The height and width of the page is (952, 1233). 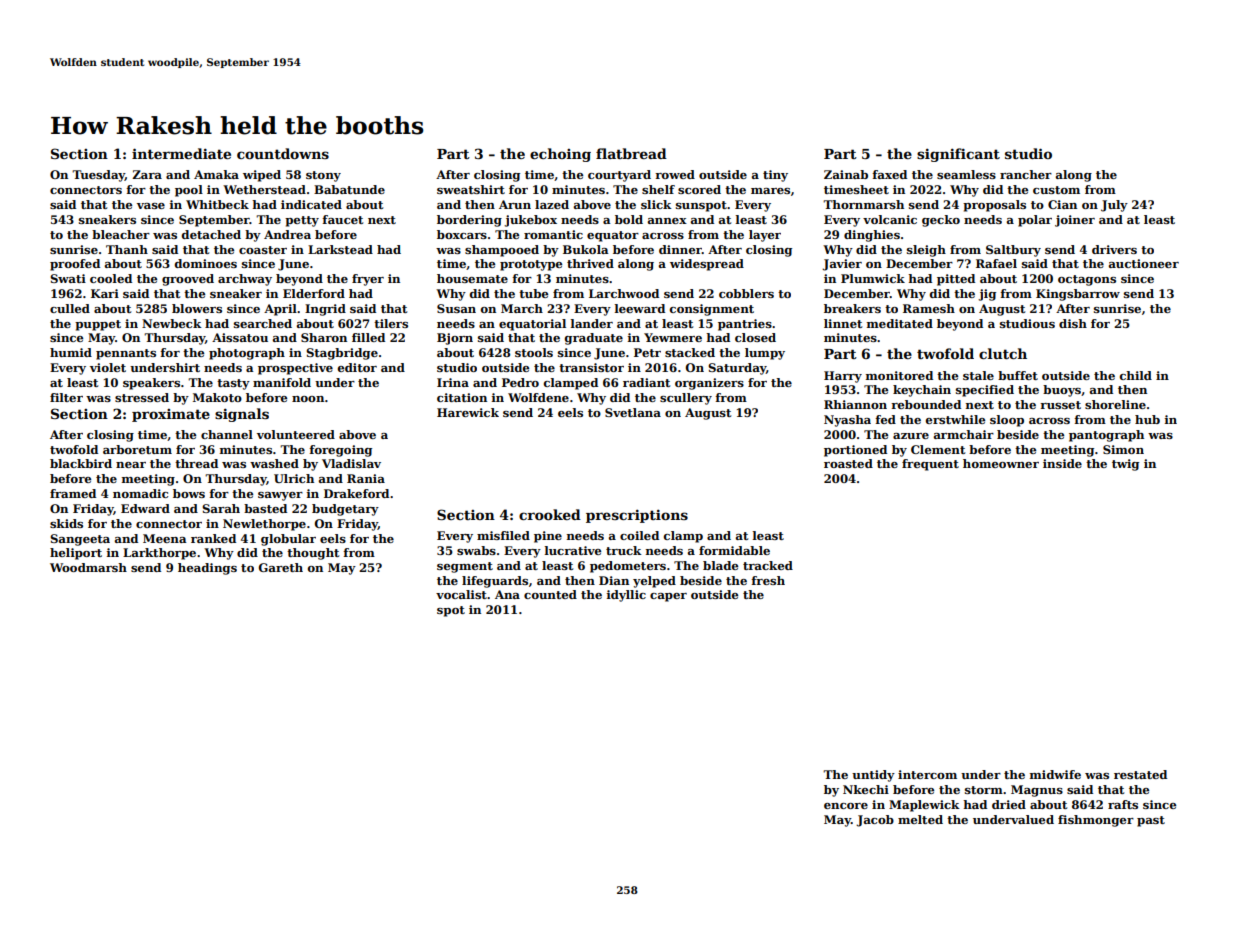 I want to click on hub, so click(x=1147, y=419).
